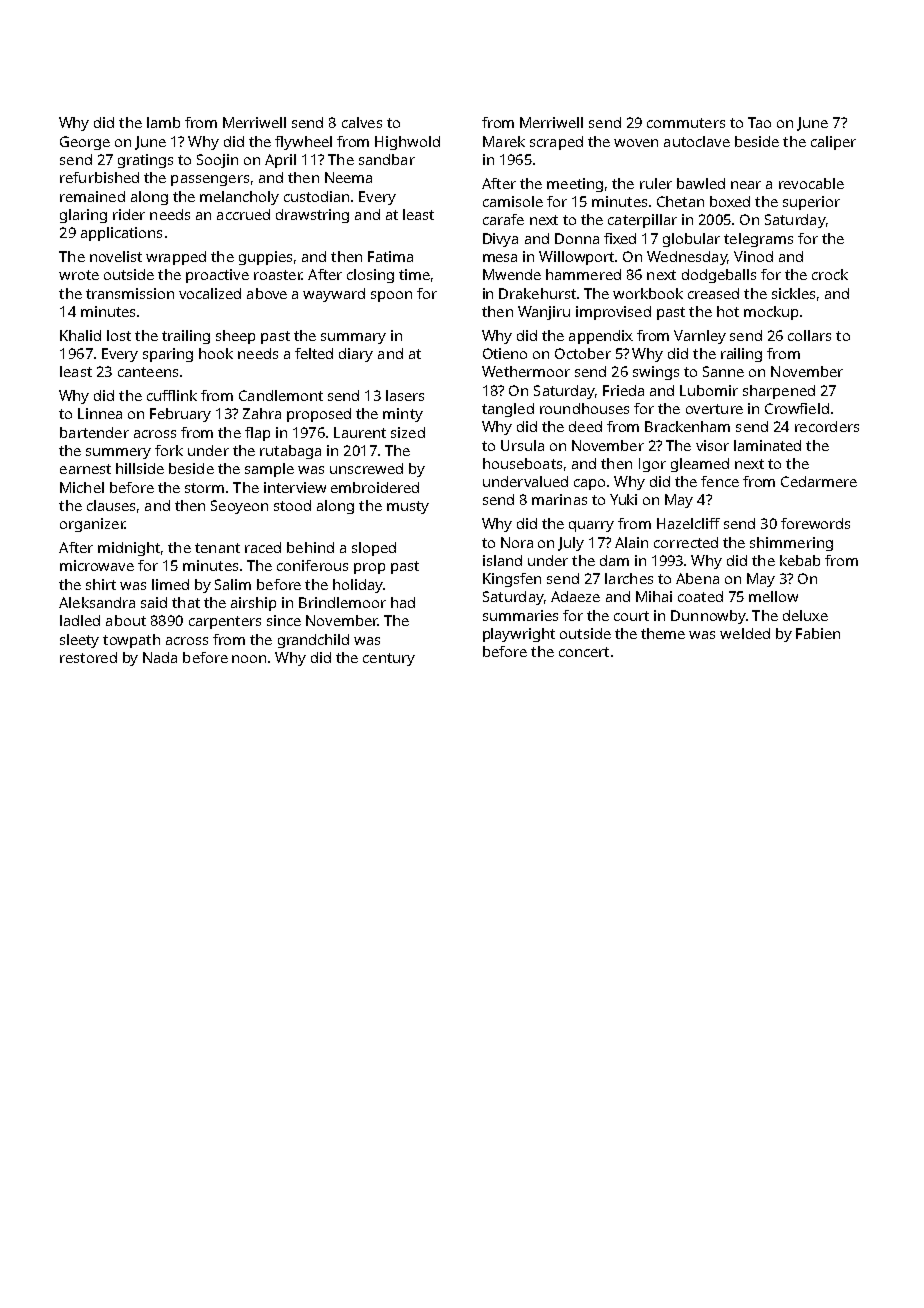 The image size is (924, 1308). What do you see at coordinates (239, 198) in the screenshot?
I see `melancholy` at bounding box center [239, 198].
